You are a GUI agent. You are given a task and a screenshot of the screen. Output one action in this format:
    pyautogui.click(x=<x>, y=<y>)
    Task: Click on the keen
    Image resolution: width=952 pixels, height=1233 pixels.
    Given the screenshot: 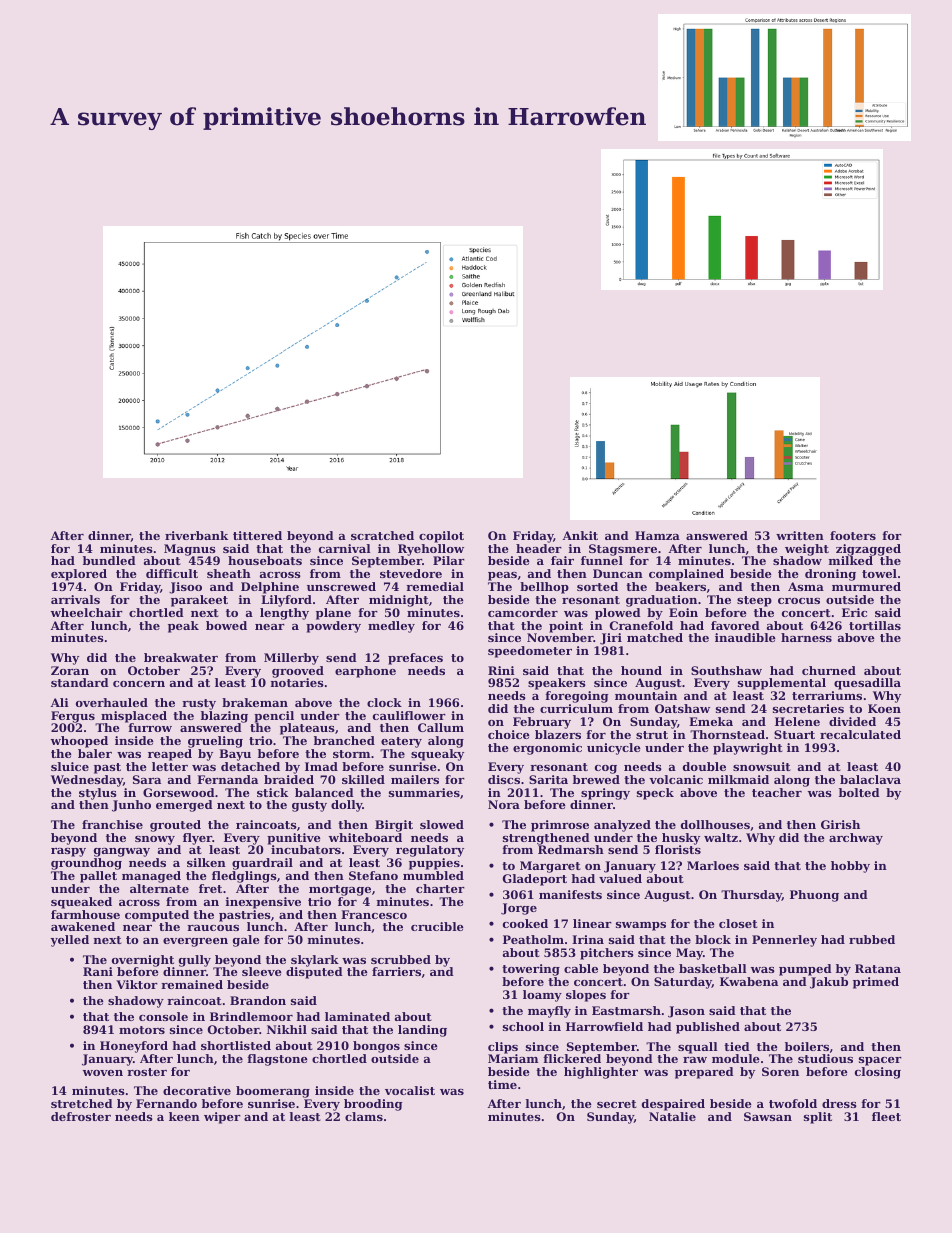 What is the action you would take?
    pyautogui.click(x=184, y=1116)
